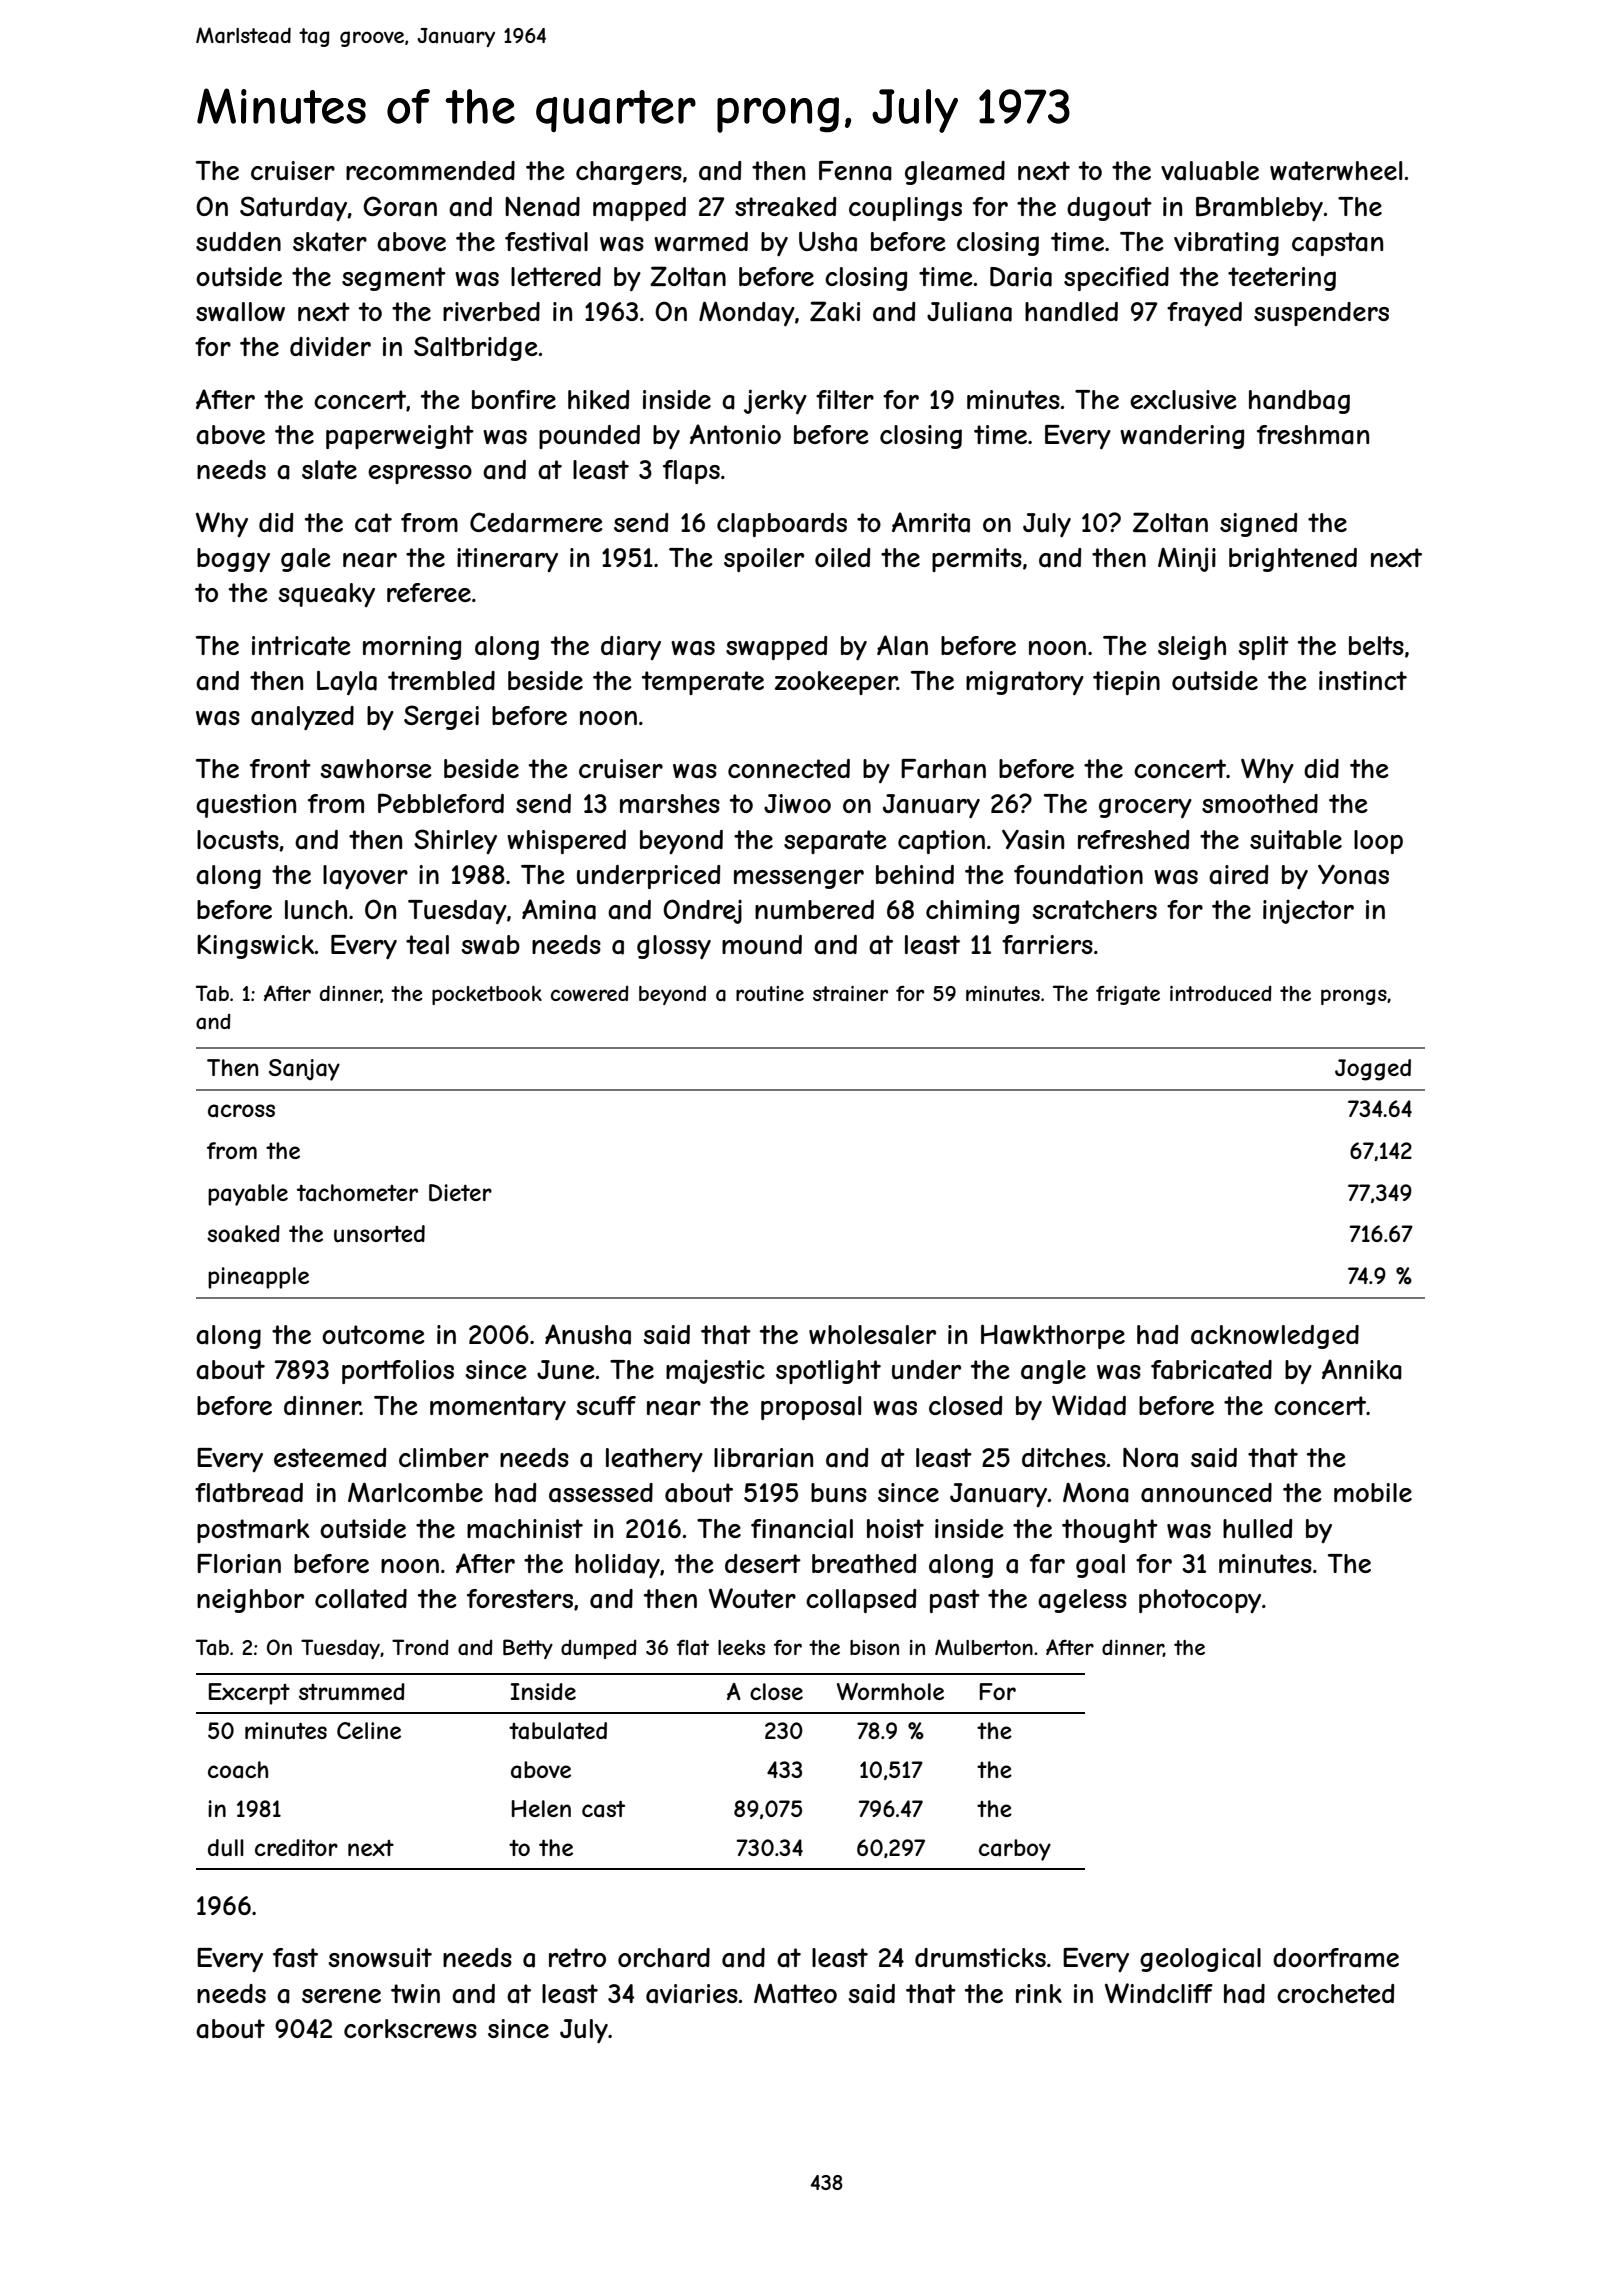  What do you see at coordinates (258, 1278) in the screenshot?
I see `pineapple` at bounding box center [258, 1278].
